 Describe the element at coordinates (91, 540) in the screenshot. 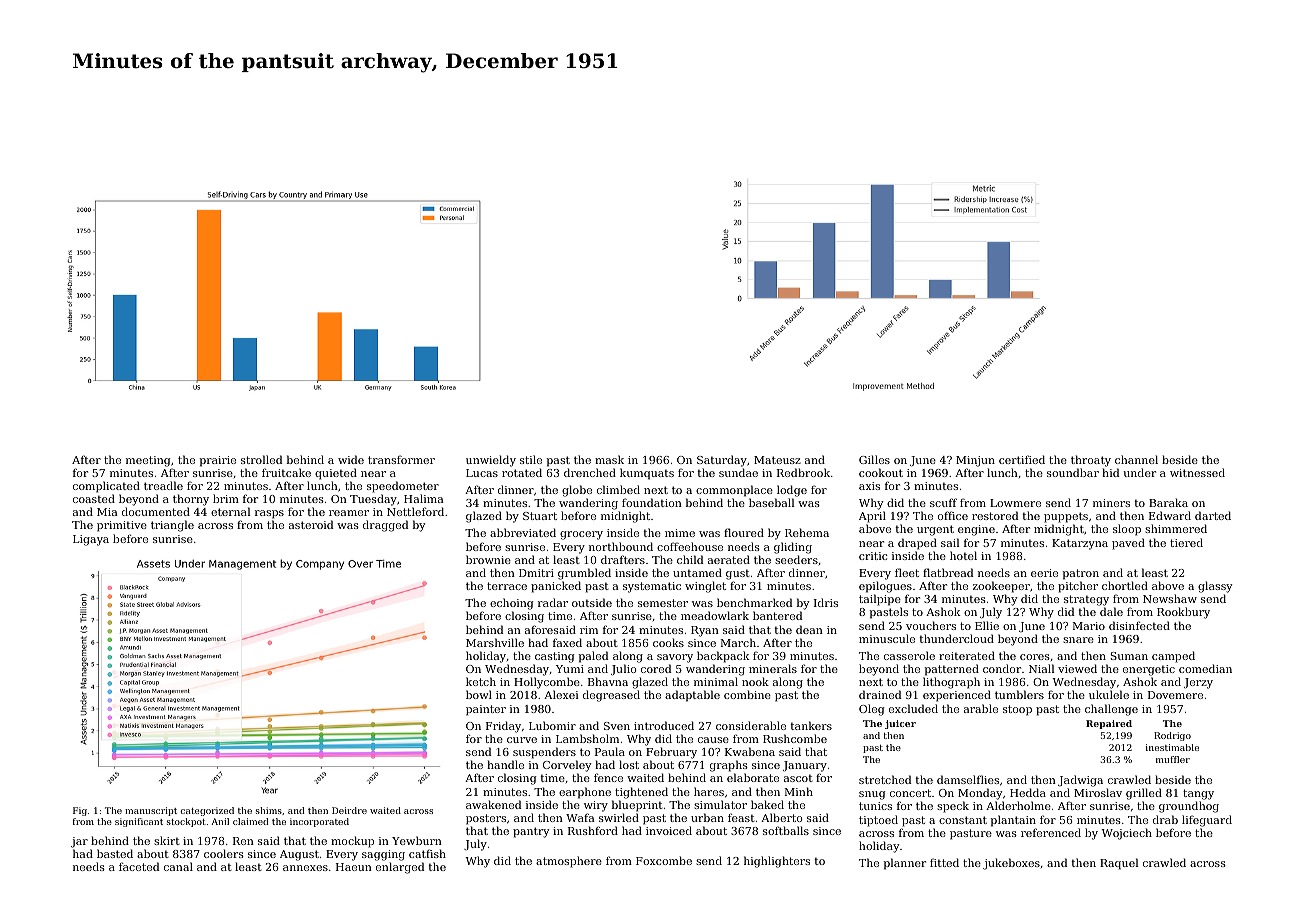

I see `Ligaya` at that location.
